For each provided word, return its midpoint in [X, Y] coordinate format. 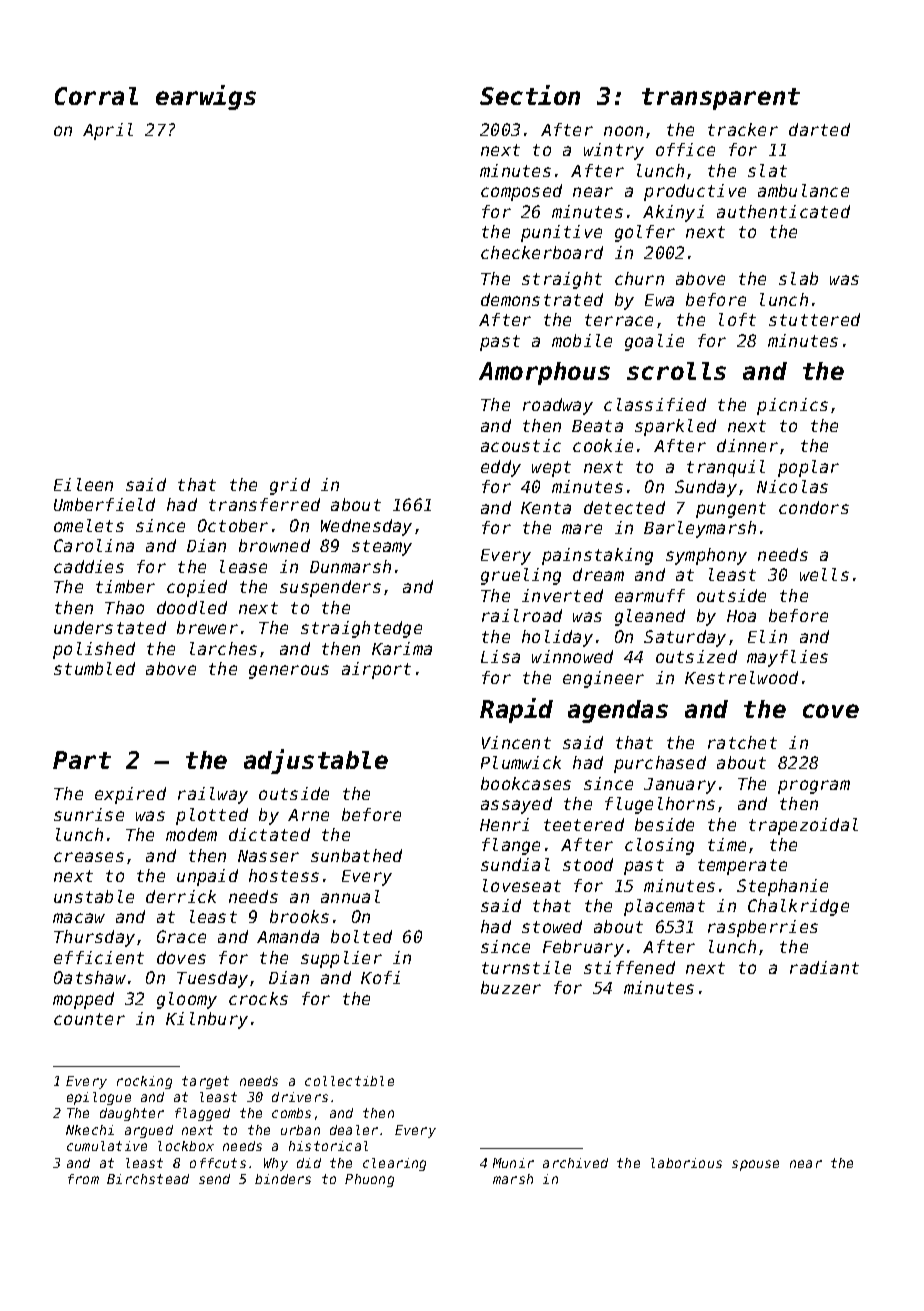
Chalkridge [798, 907]
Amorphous [544, 373]
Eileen [83, 484]
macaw [79, 918]
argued [149, 1131]
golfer [645, 233]
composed [521, 192]
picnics [792, 406]
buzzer [511, 987]
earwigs [206, 97]
